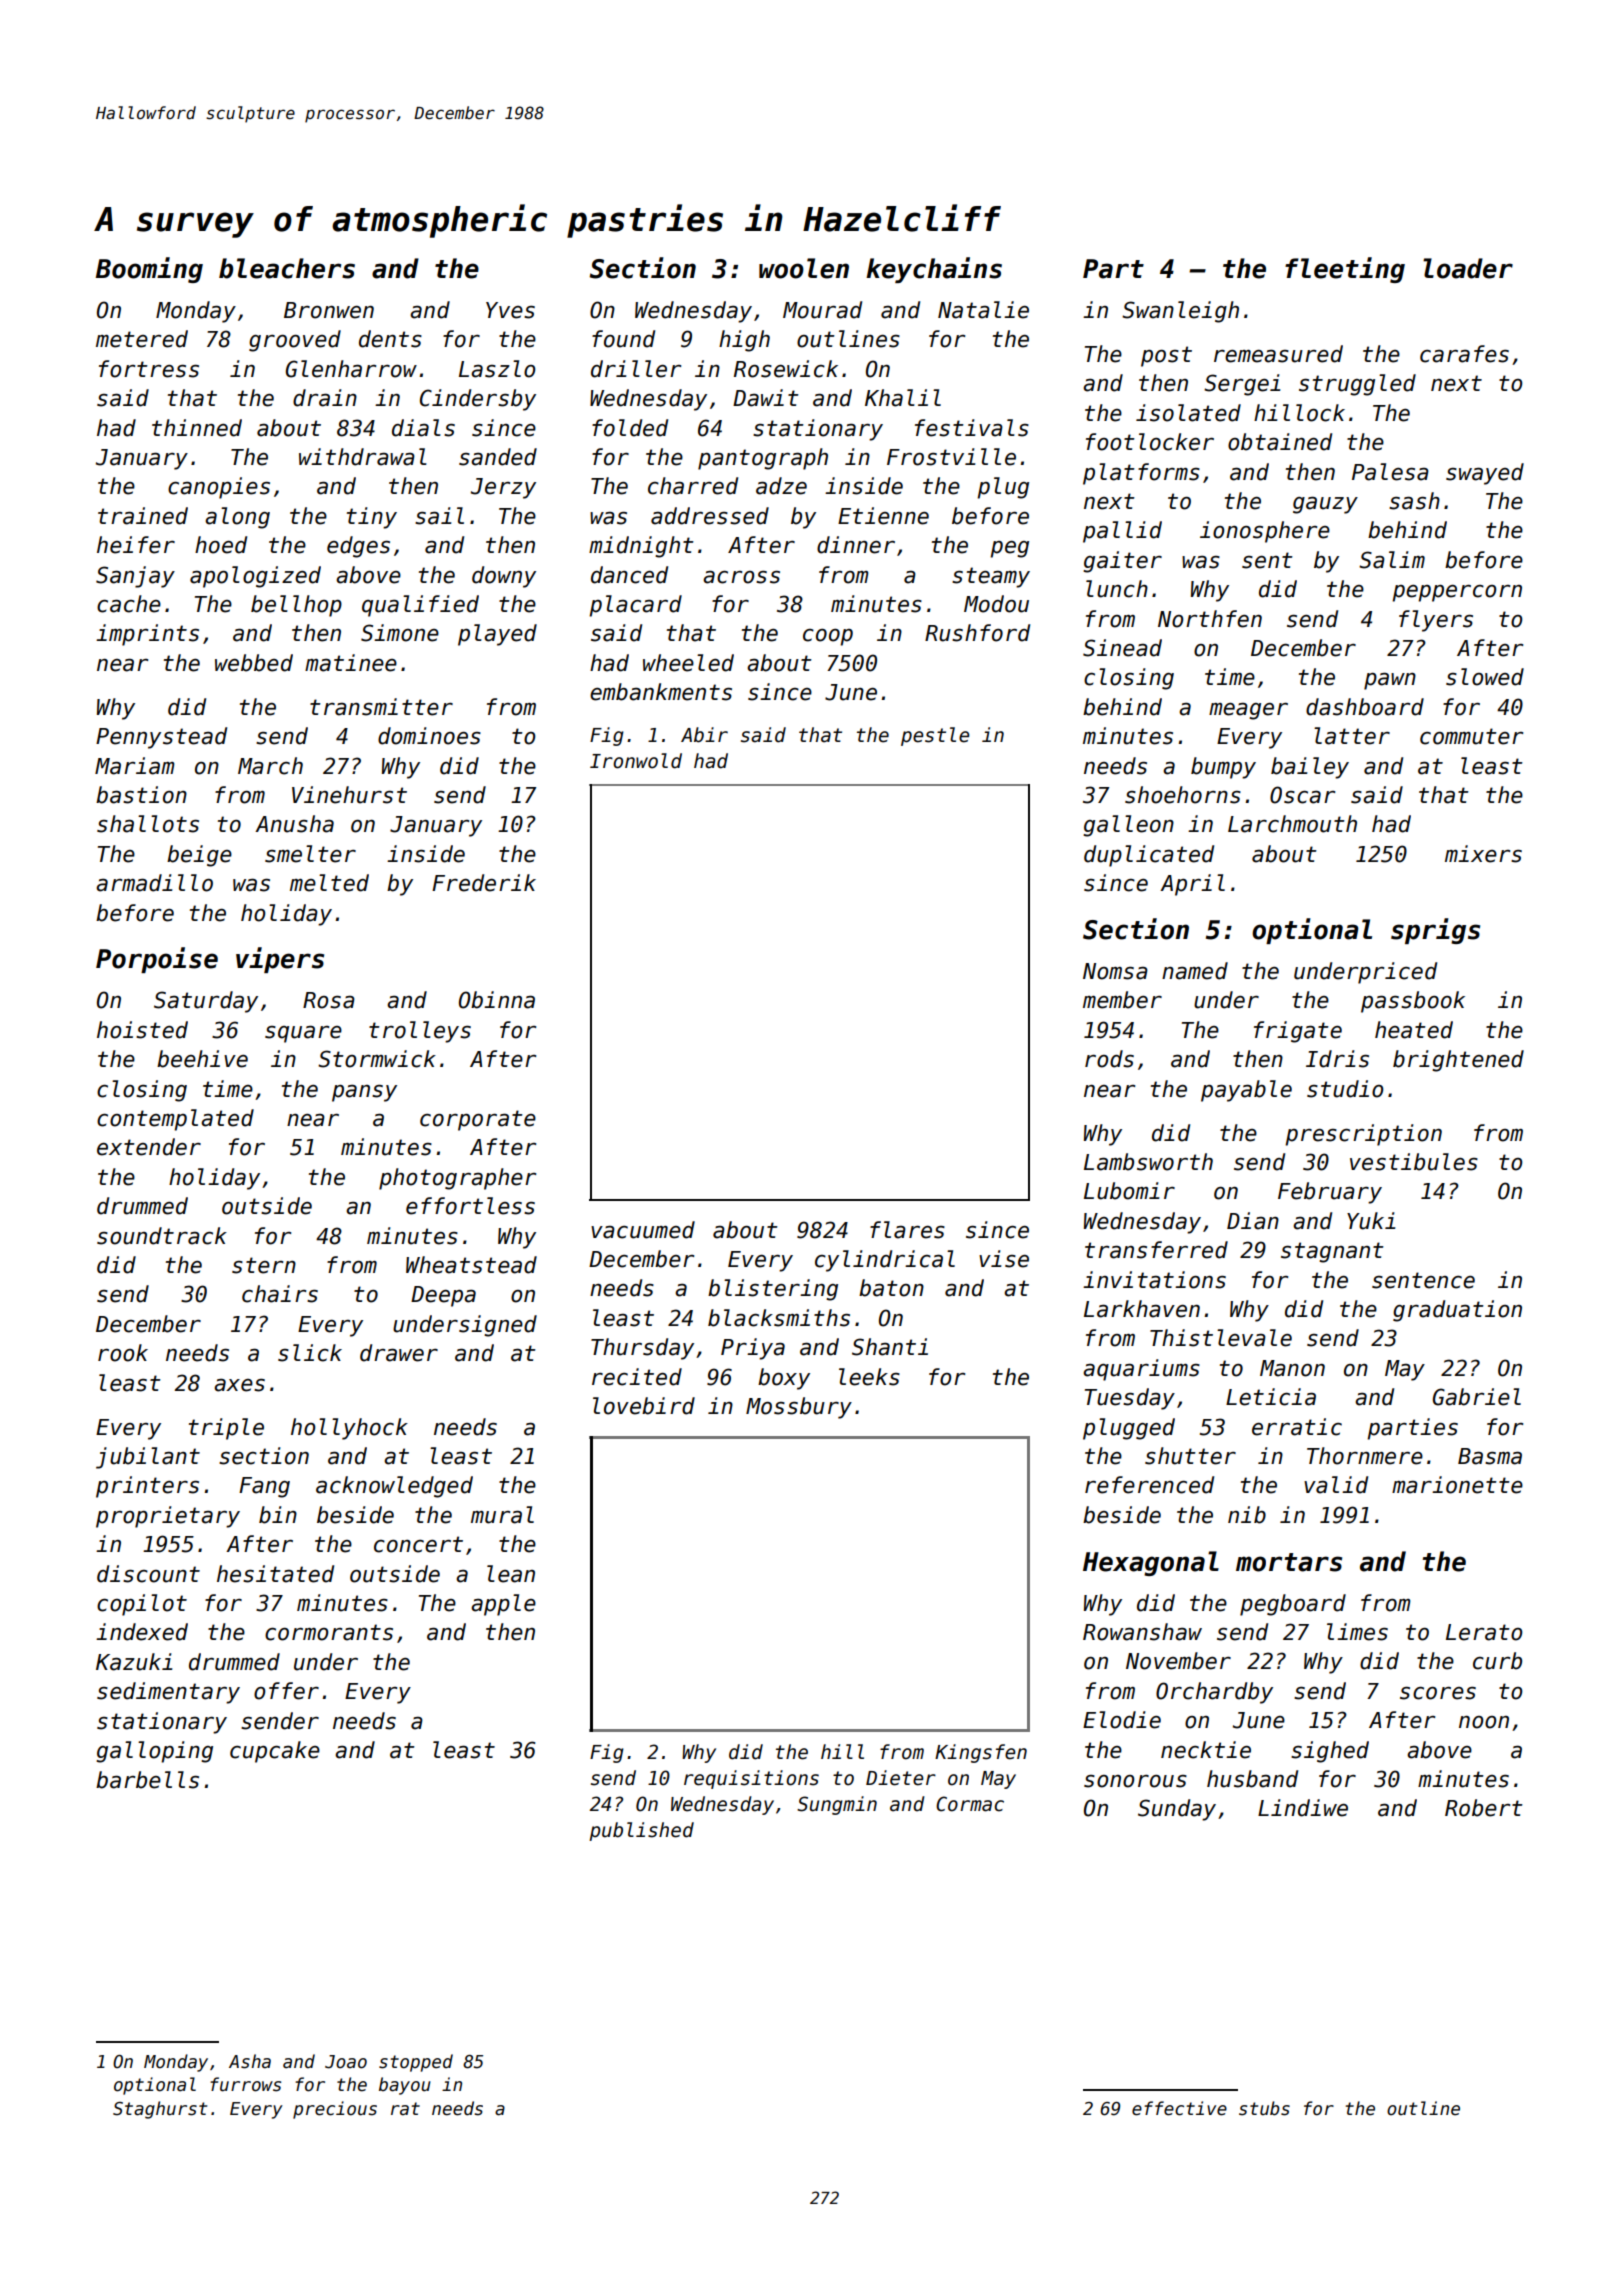  I want to click on precious, so click(335, 2110).
